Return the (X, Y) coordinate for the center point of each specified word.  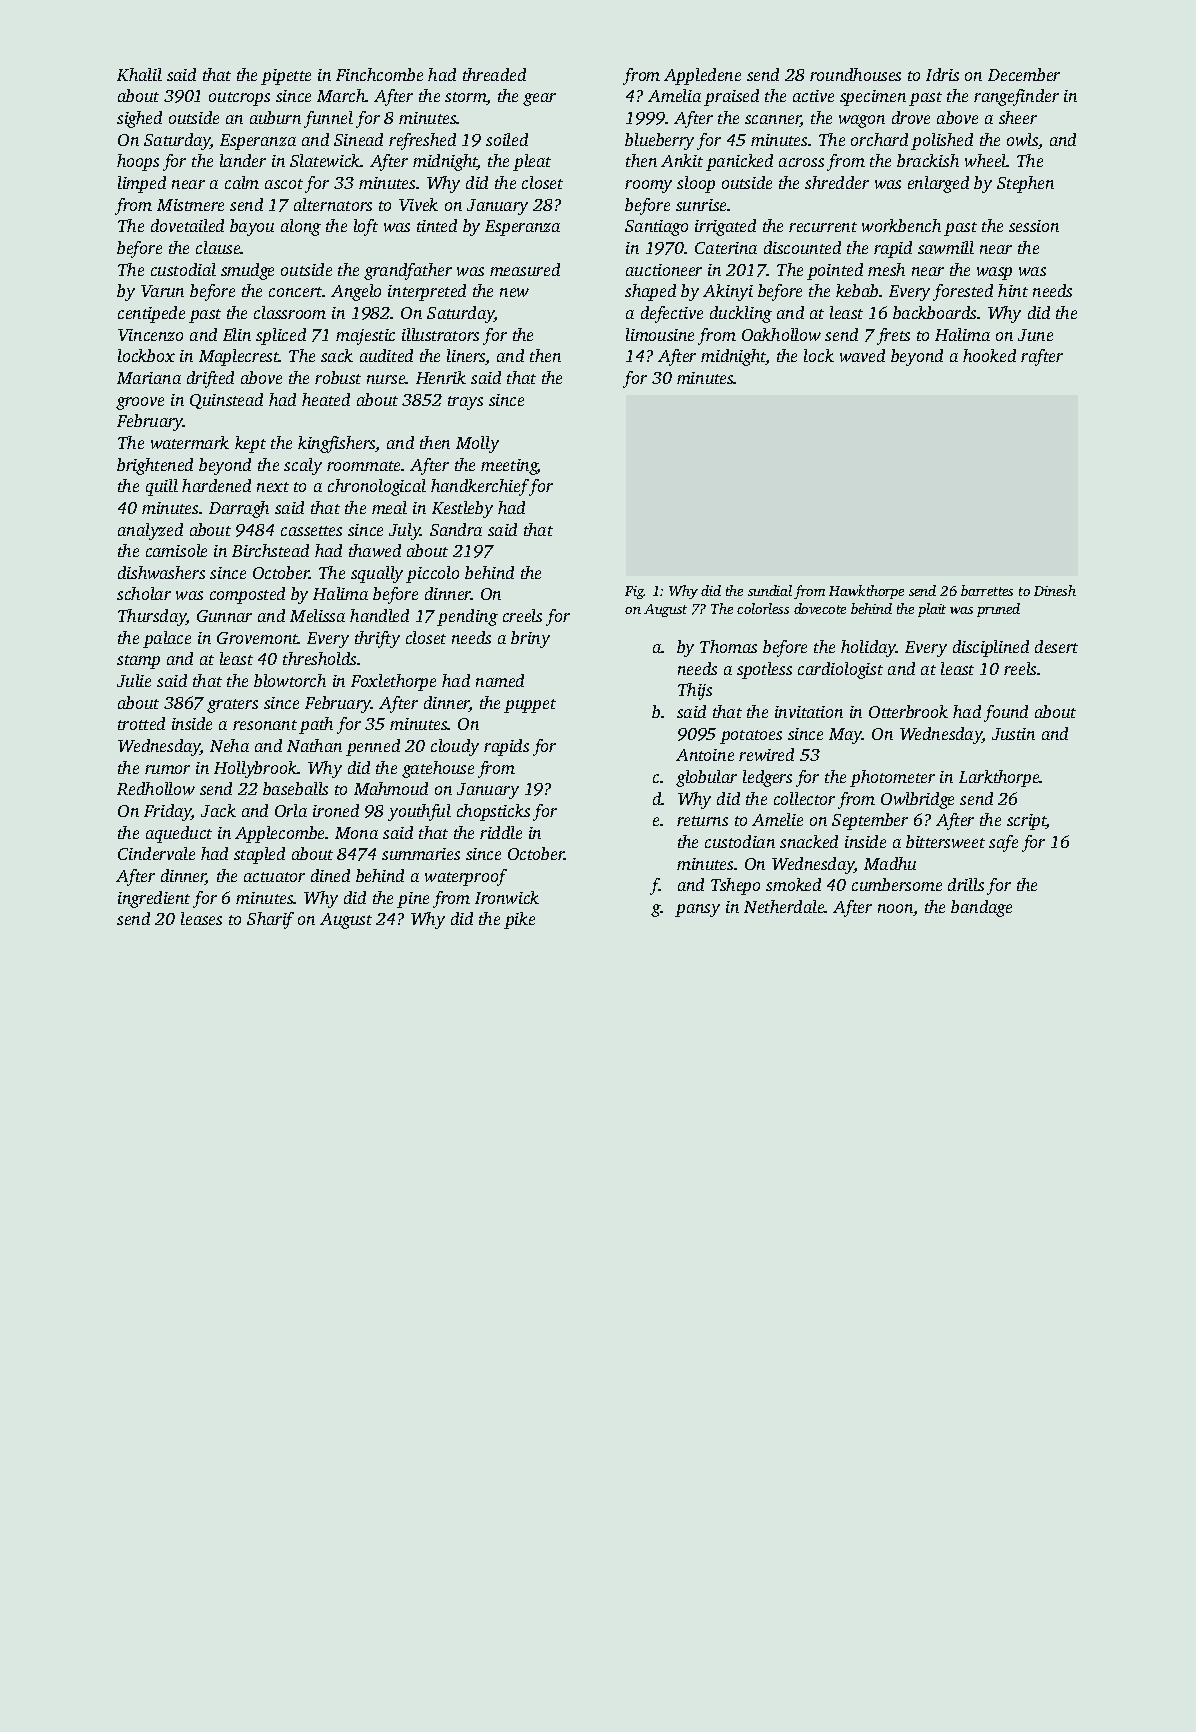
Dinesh (1055, 590)
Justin (1013, 734)
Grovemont (257, 638)
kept (250, 444)
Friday (168, 812)
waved (862, 355)
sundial (770, 590)
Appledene (702, 76)
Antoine (705, 755)
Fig (634, 592)
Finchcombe (379, 74)
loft (366, 227)
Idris (942, 74)
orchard (879, 139)
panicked (739, 162)
